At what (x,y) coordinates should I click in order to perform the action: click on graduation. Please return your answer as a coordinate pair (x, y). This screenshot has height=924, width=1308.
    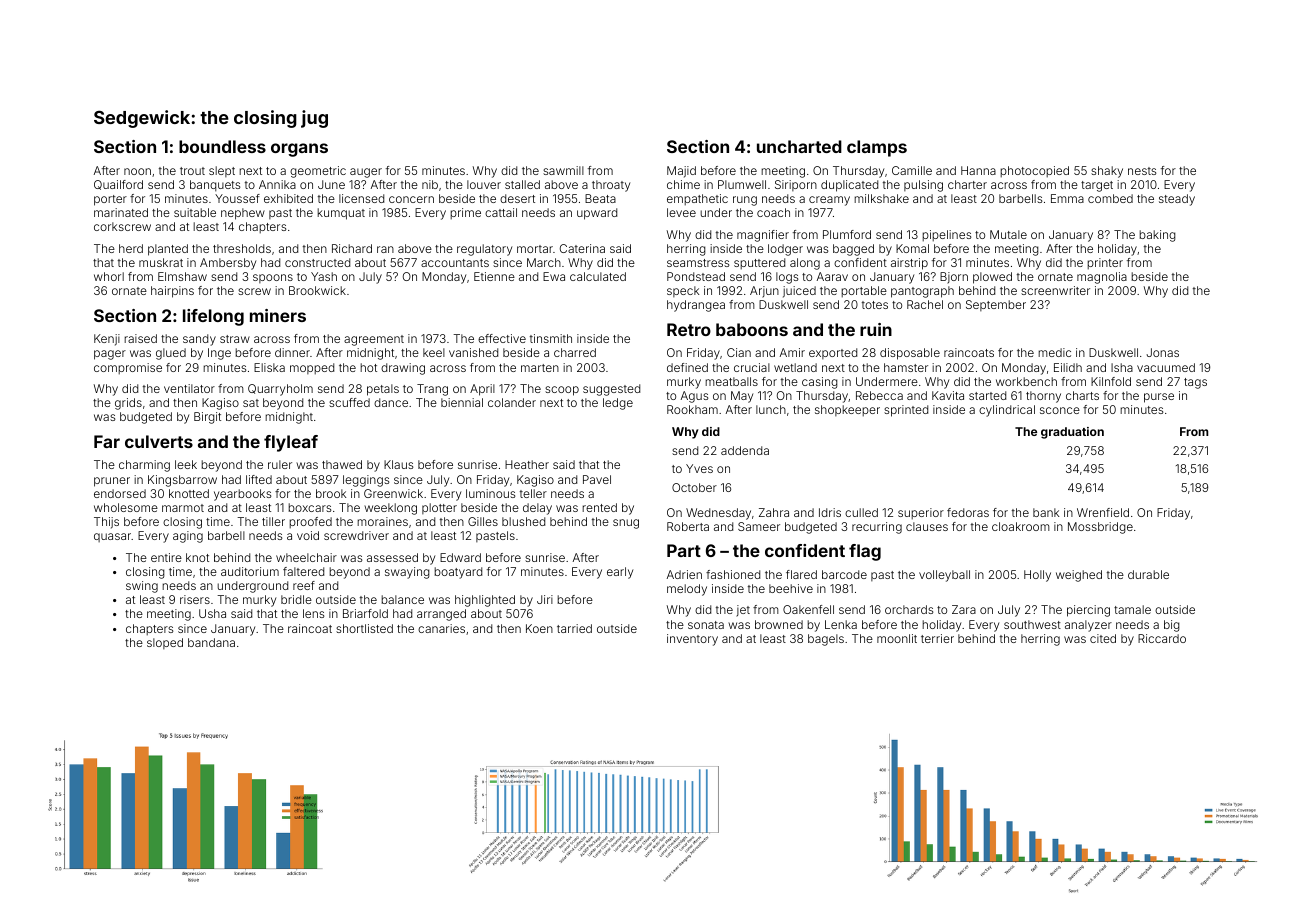
    Looking at the image, I should click on (1072, 433).
